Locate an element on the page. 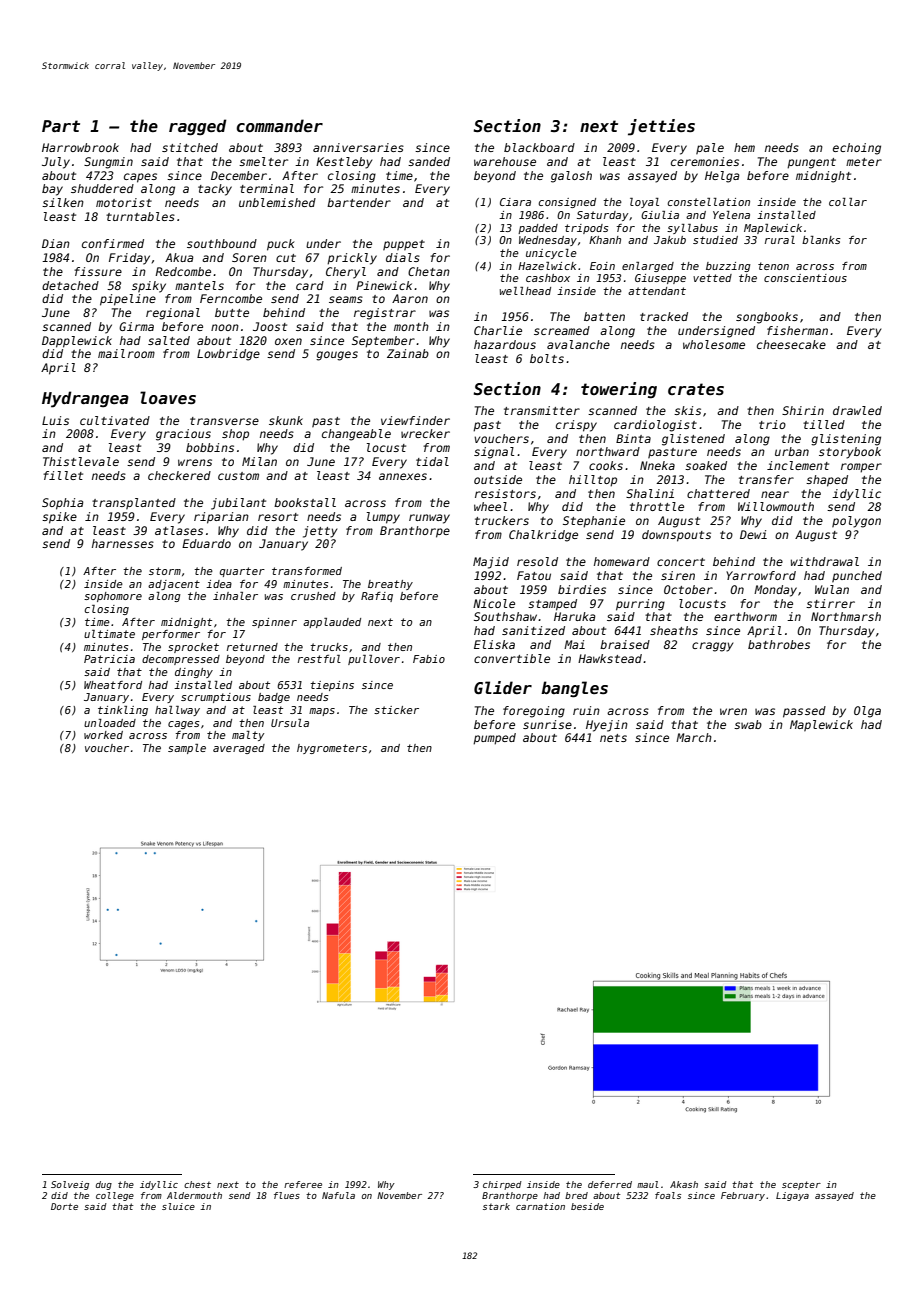 The height and width of the image is (1308, 924). shuddered is located at coordinates (102, 188).
